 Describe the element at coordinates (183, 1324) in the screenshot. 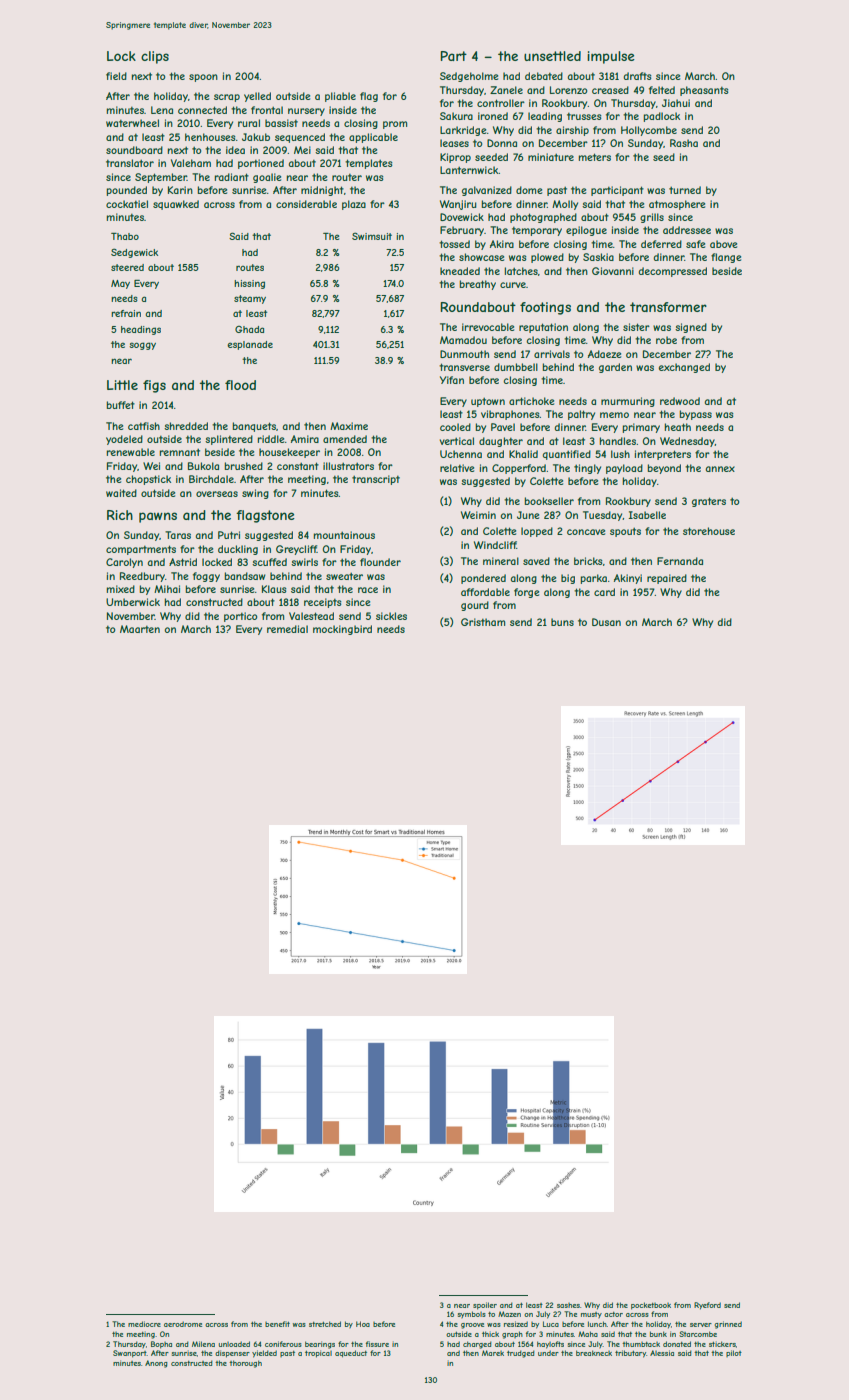

I see `aerodrome` at that location.
